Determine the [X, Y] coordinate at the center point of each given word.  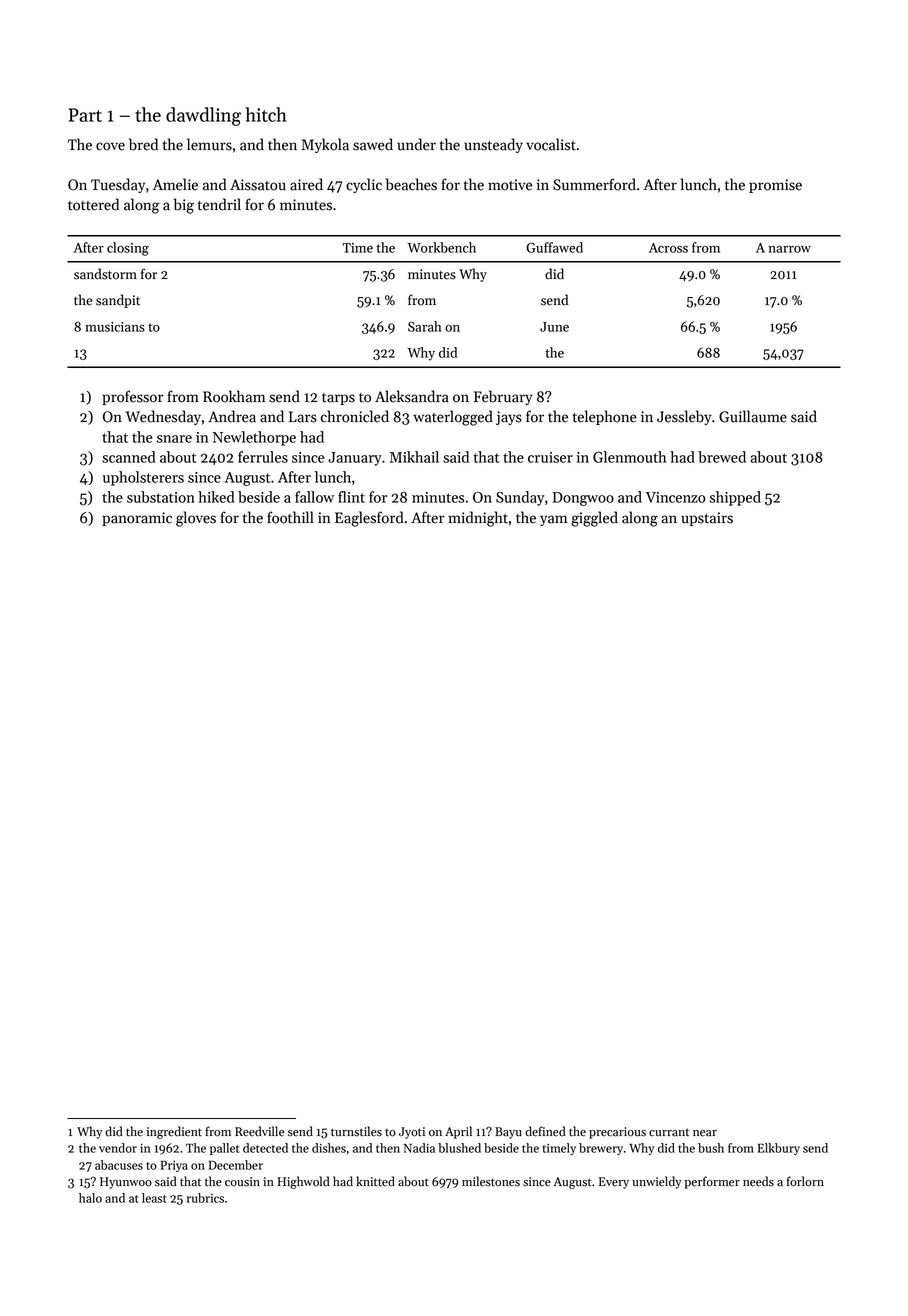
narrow [790, 249]
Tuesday [118, 185]
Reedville [259, 1131]
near [705, 1133]
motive [510, 185]
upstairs [707, 519]
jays [509, 418]
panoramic [137, 519]
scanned [129, 457]
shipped [735, 498]
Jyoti [412, 1133]
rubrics [205, 1198]
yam [553, 520]
